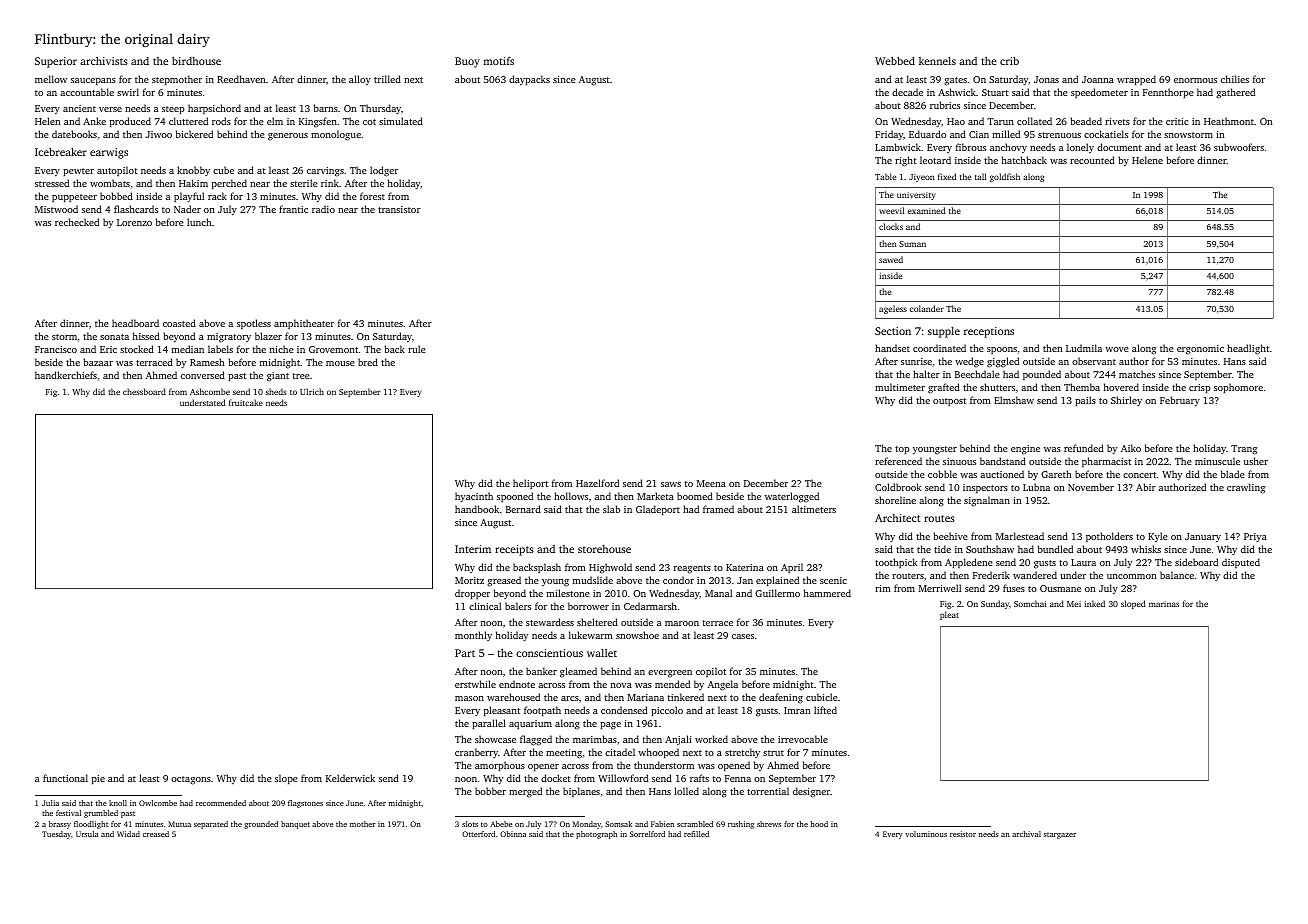  What do you see at coordinates (499, 60) in the page?
I see `motifs` at bounding box center [499, 60].
